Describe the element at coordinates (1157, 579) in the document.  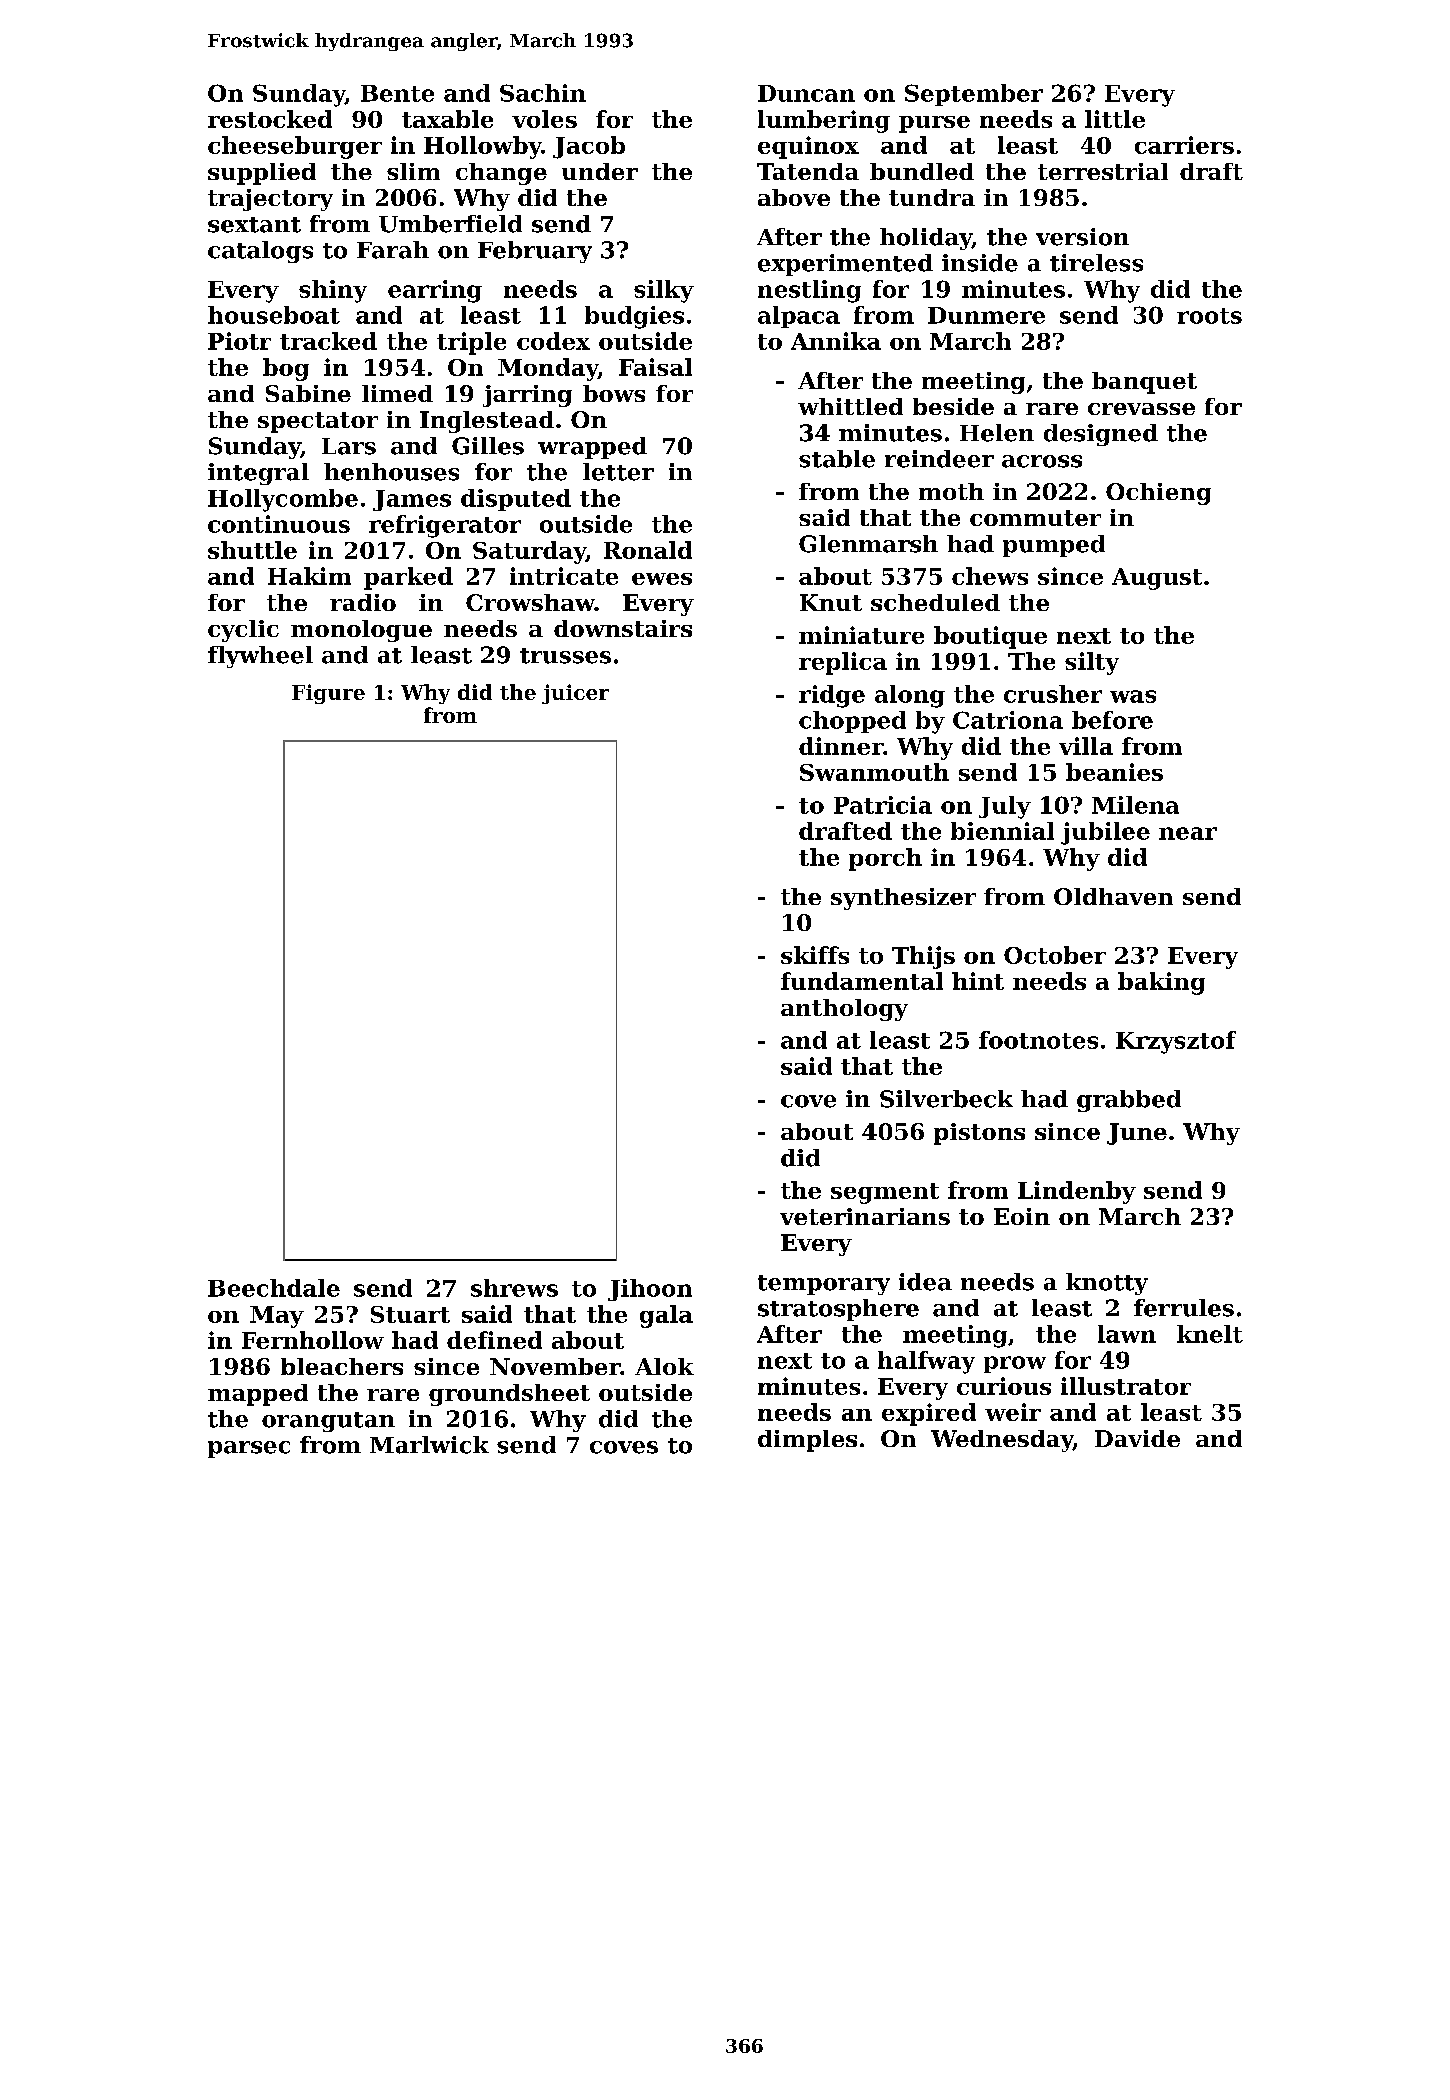
I see `August` at that location.
